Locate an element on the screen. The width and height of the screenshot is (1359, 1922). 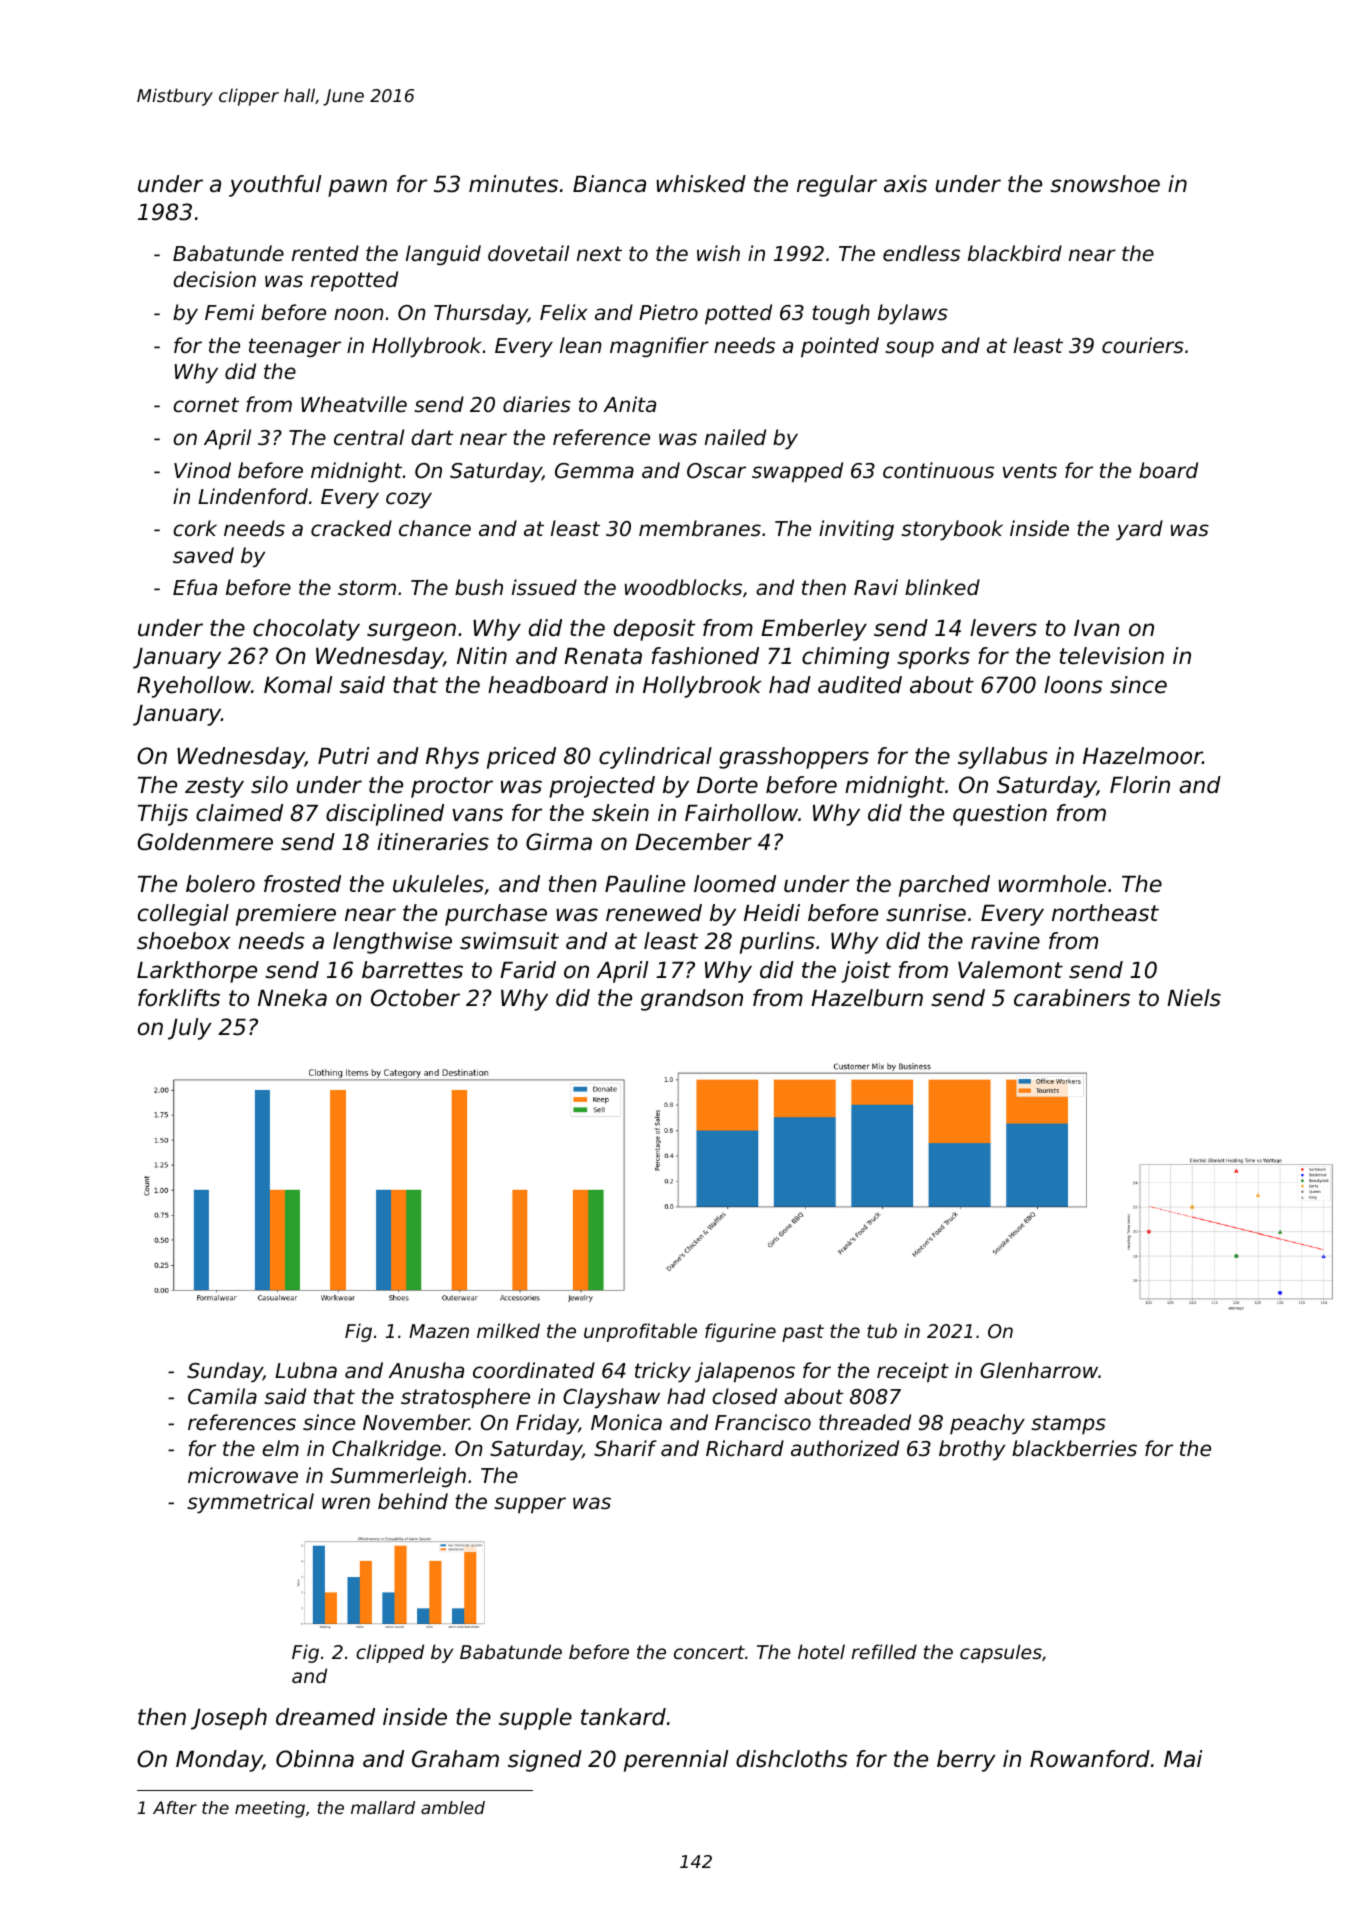
Emberley is located at coordinates (814, 630).
